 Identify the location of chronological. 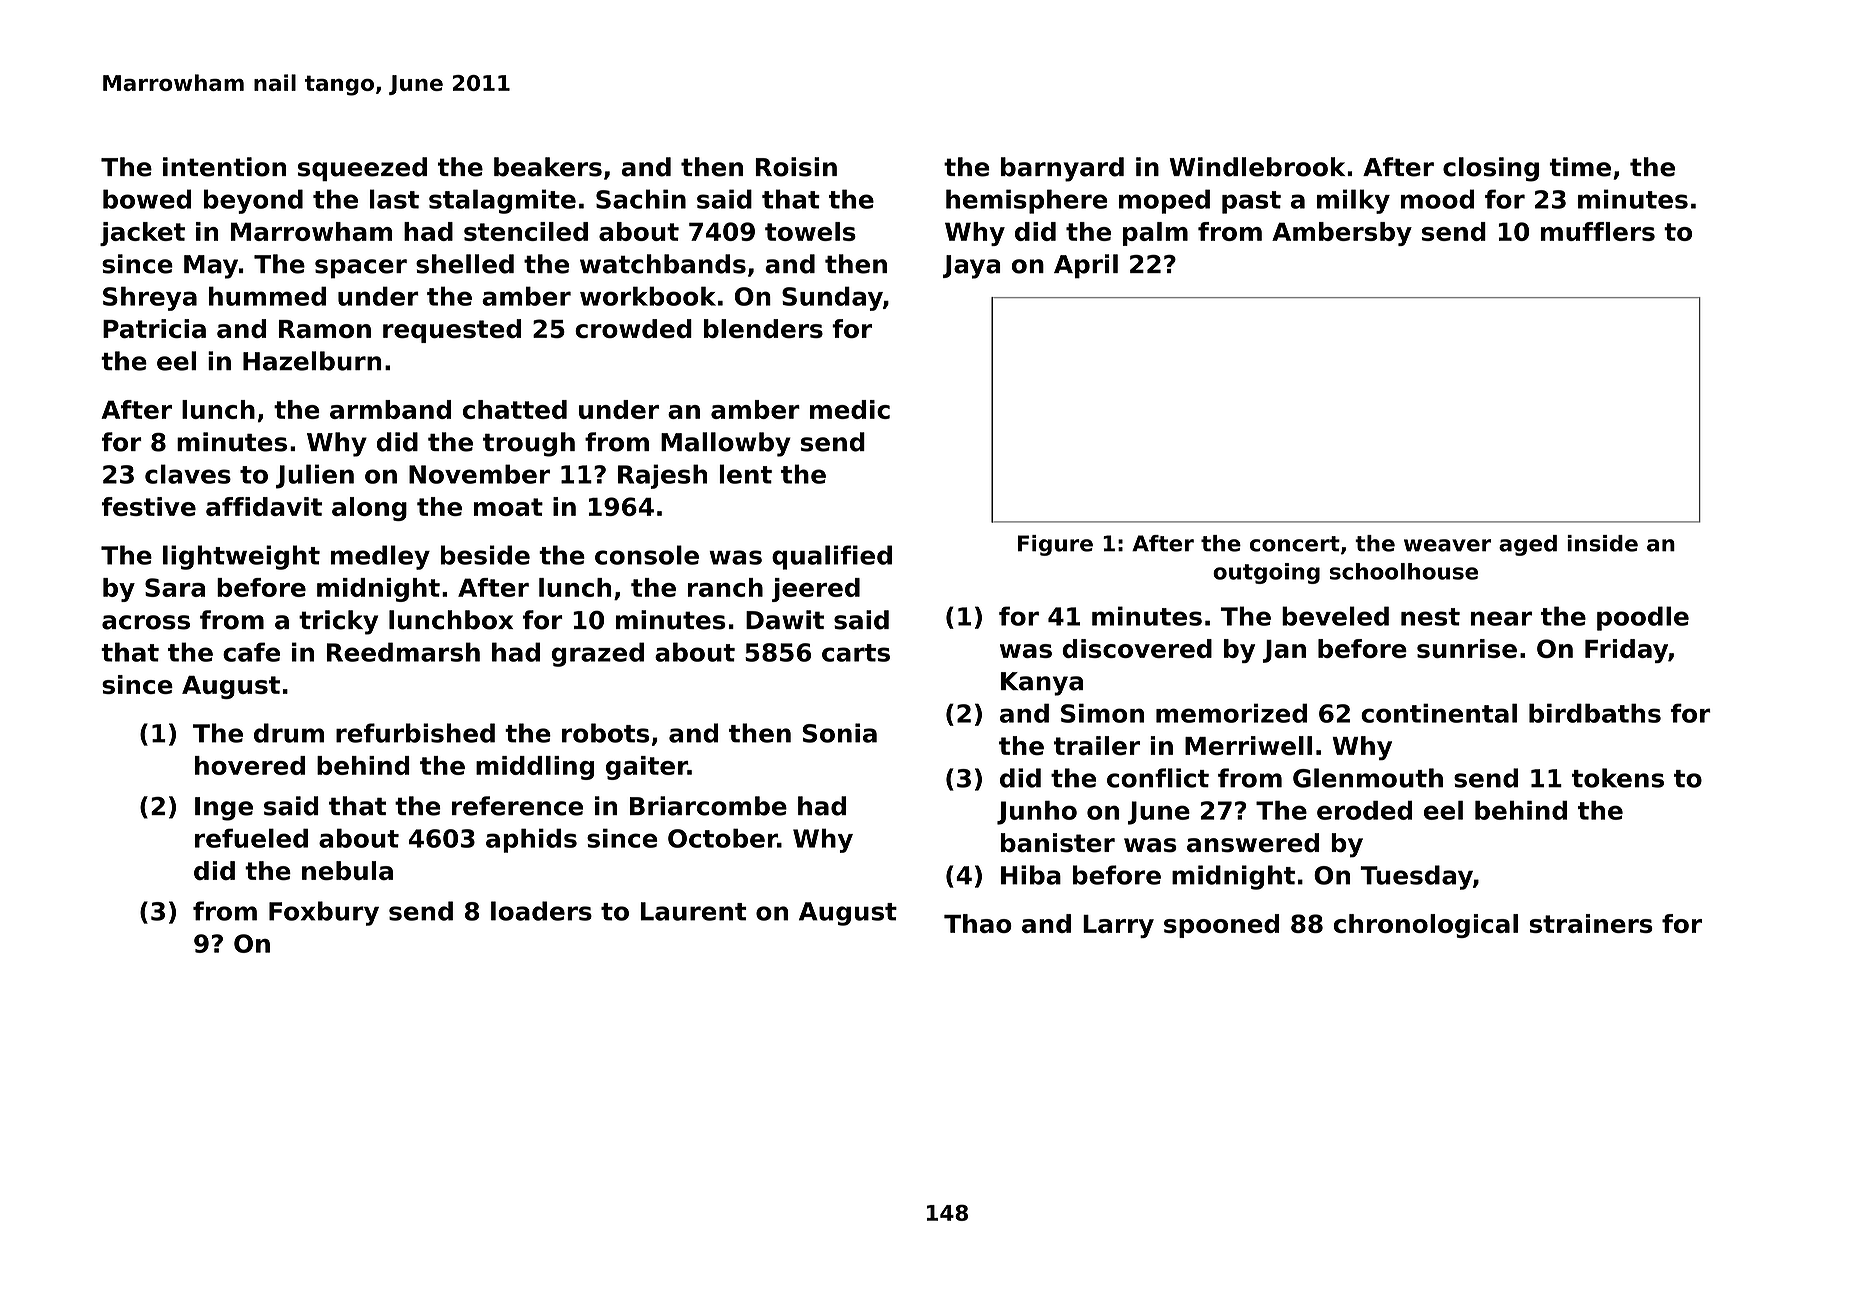
(1426, 926).
